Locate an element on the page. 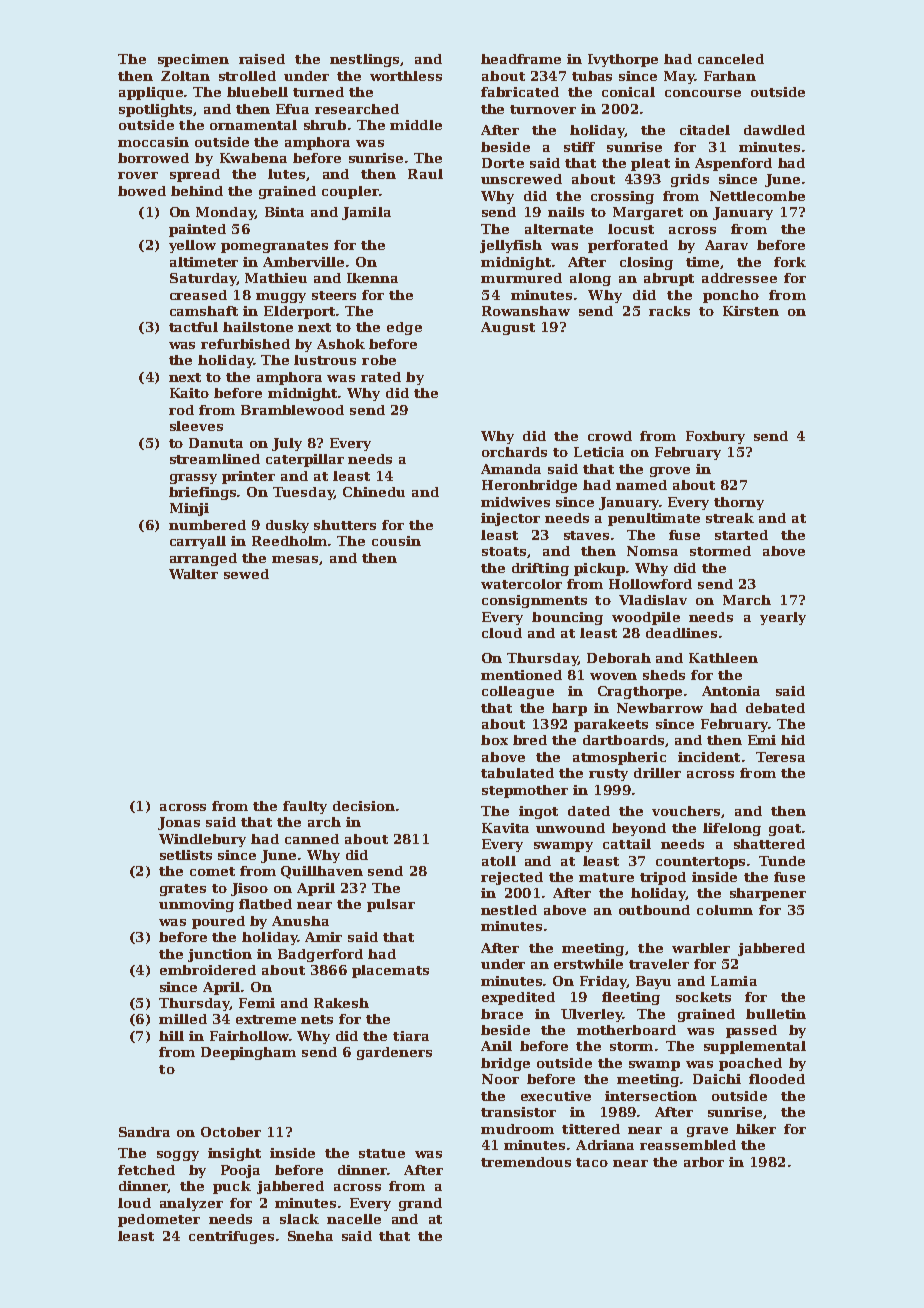 The height and width of the page is (1308, 924). printer is located at coordinates (248, 477).
